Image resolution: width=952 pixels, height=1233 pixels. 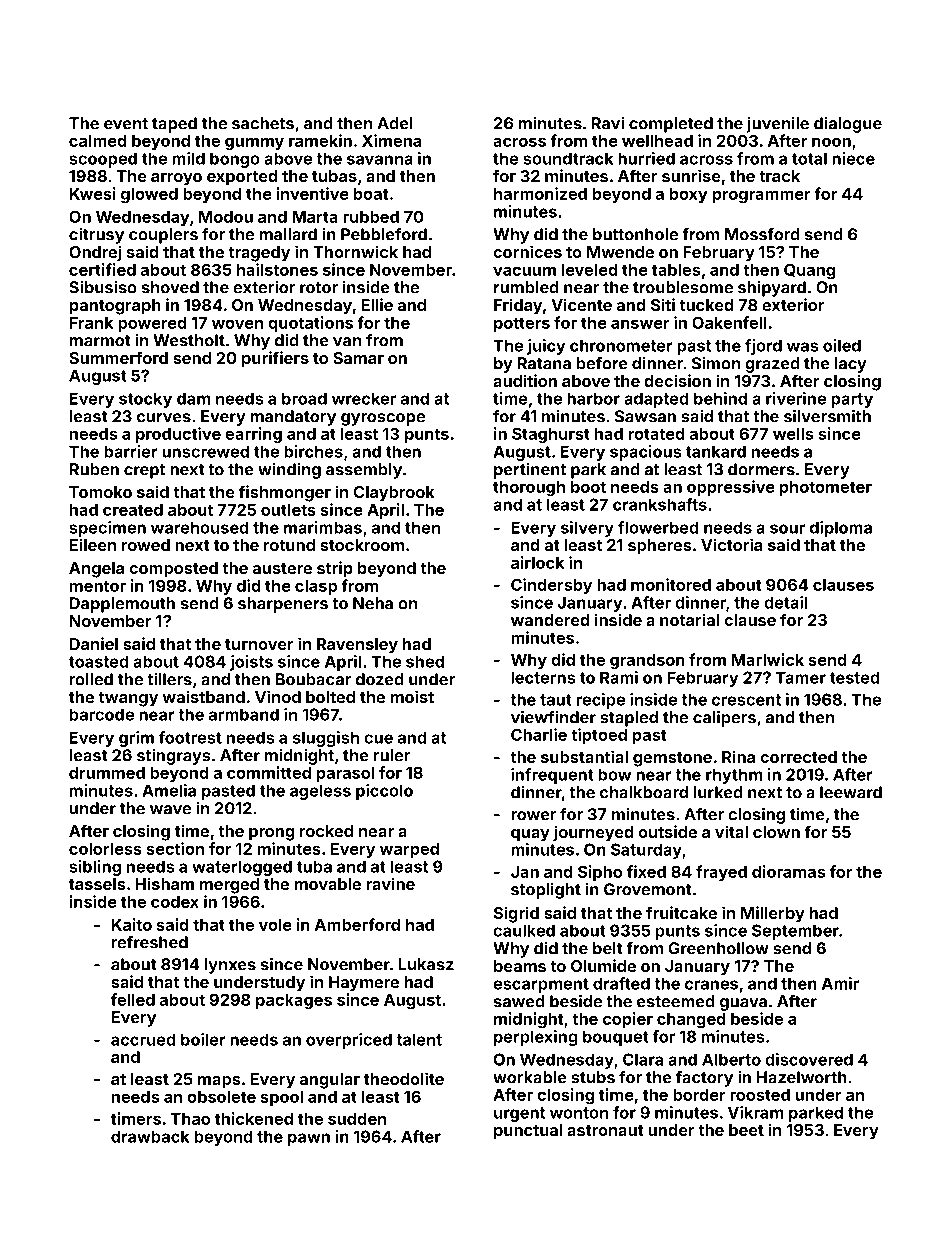 I want to click on waterlogged, so click(x=242, y=868).
